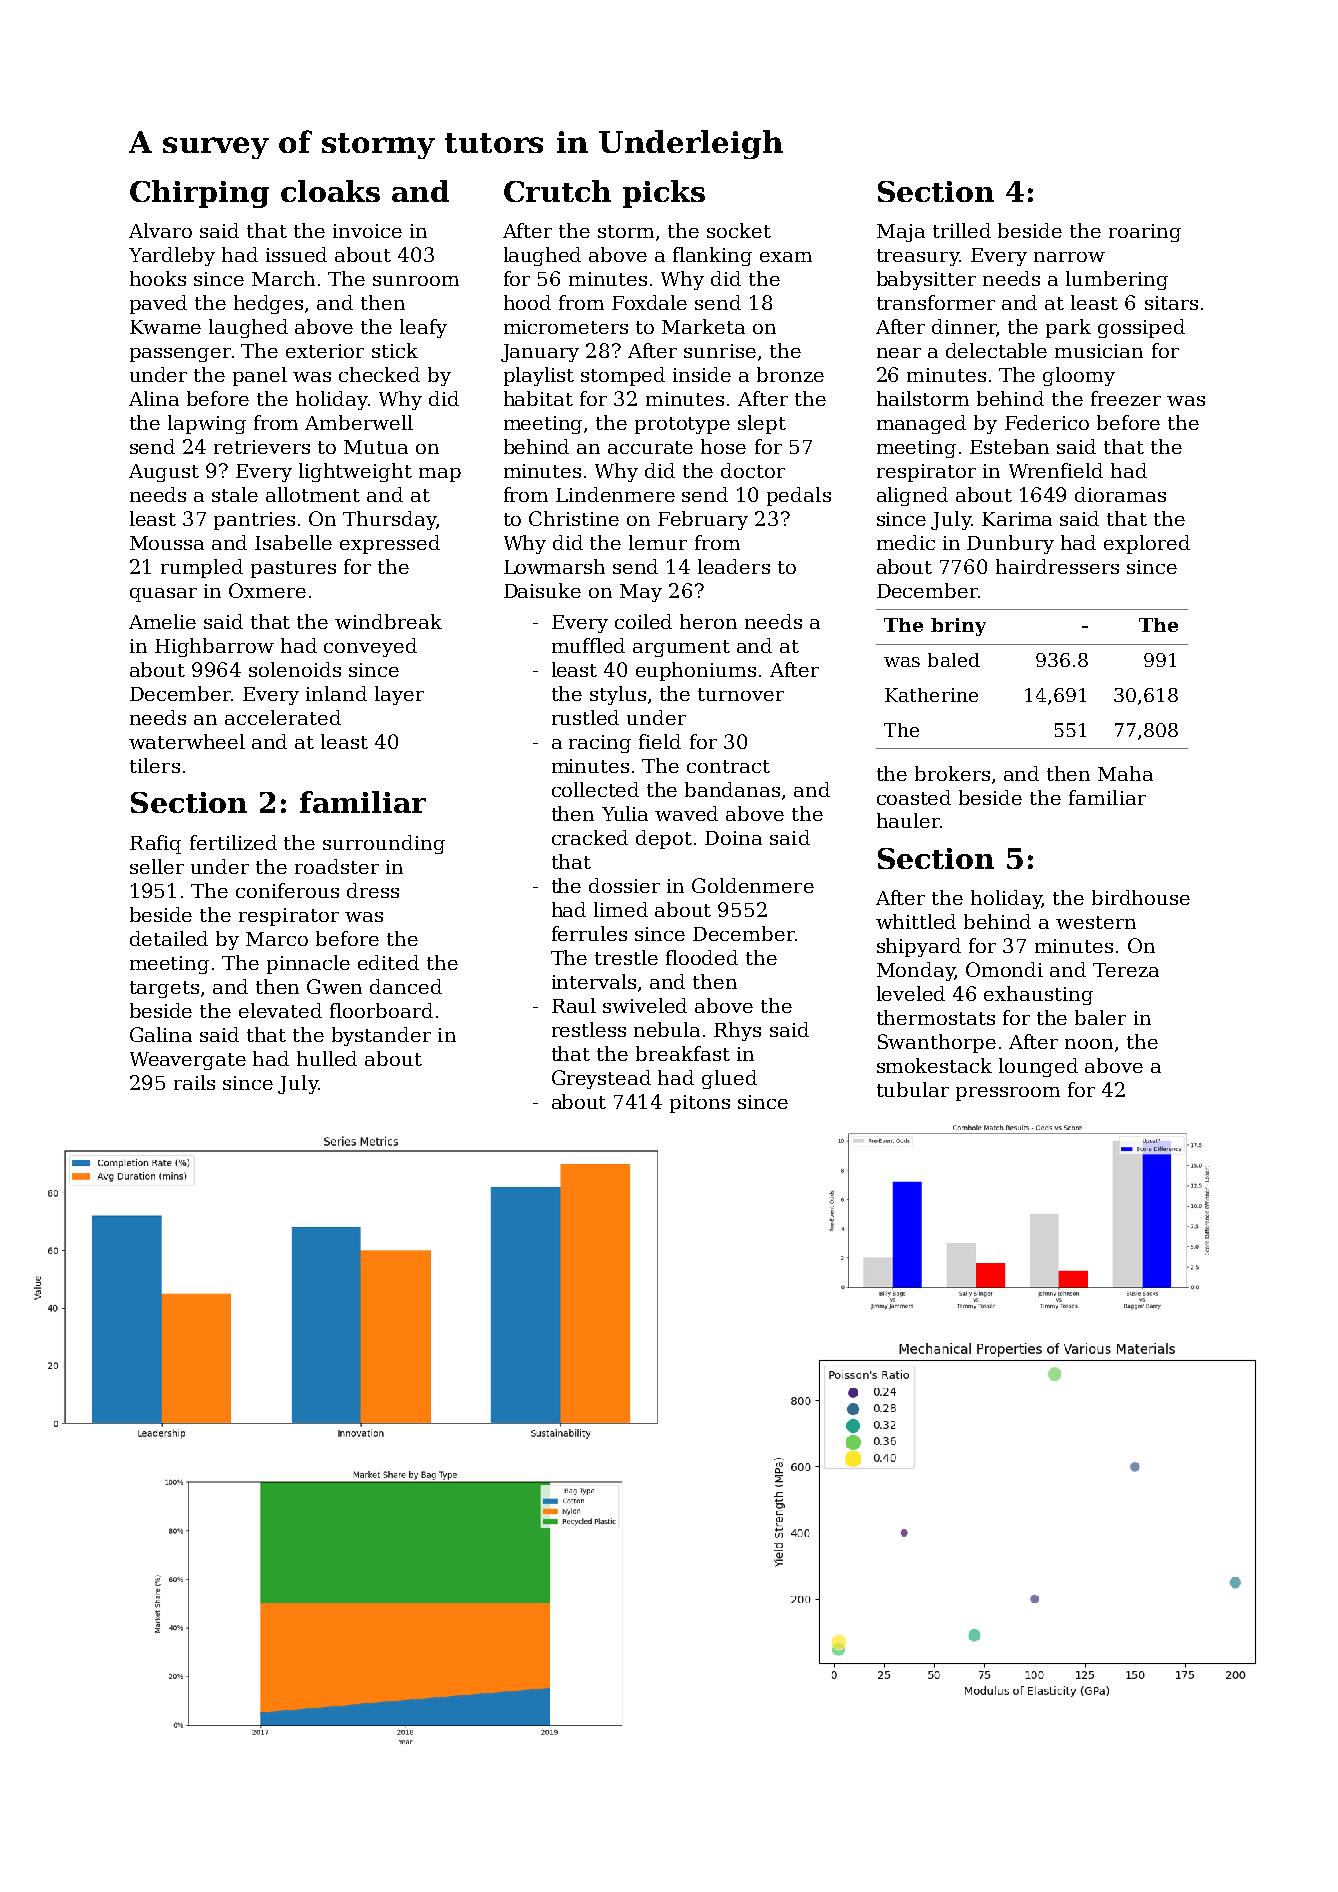  Describe the element at coordinates (199, 194) in the image. I see `Chirping` at that location.
